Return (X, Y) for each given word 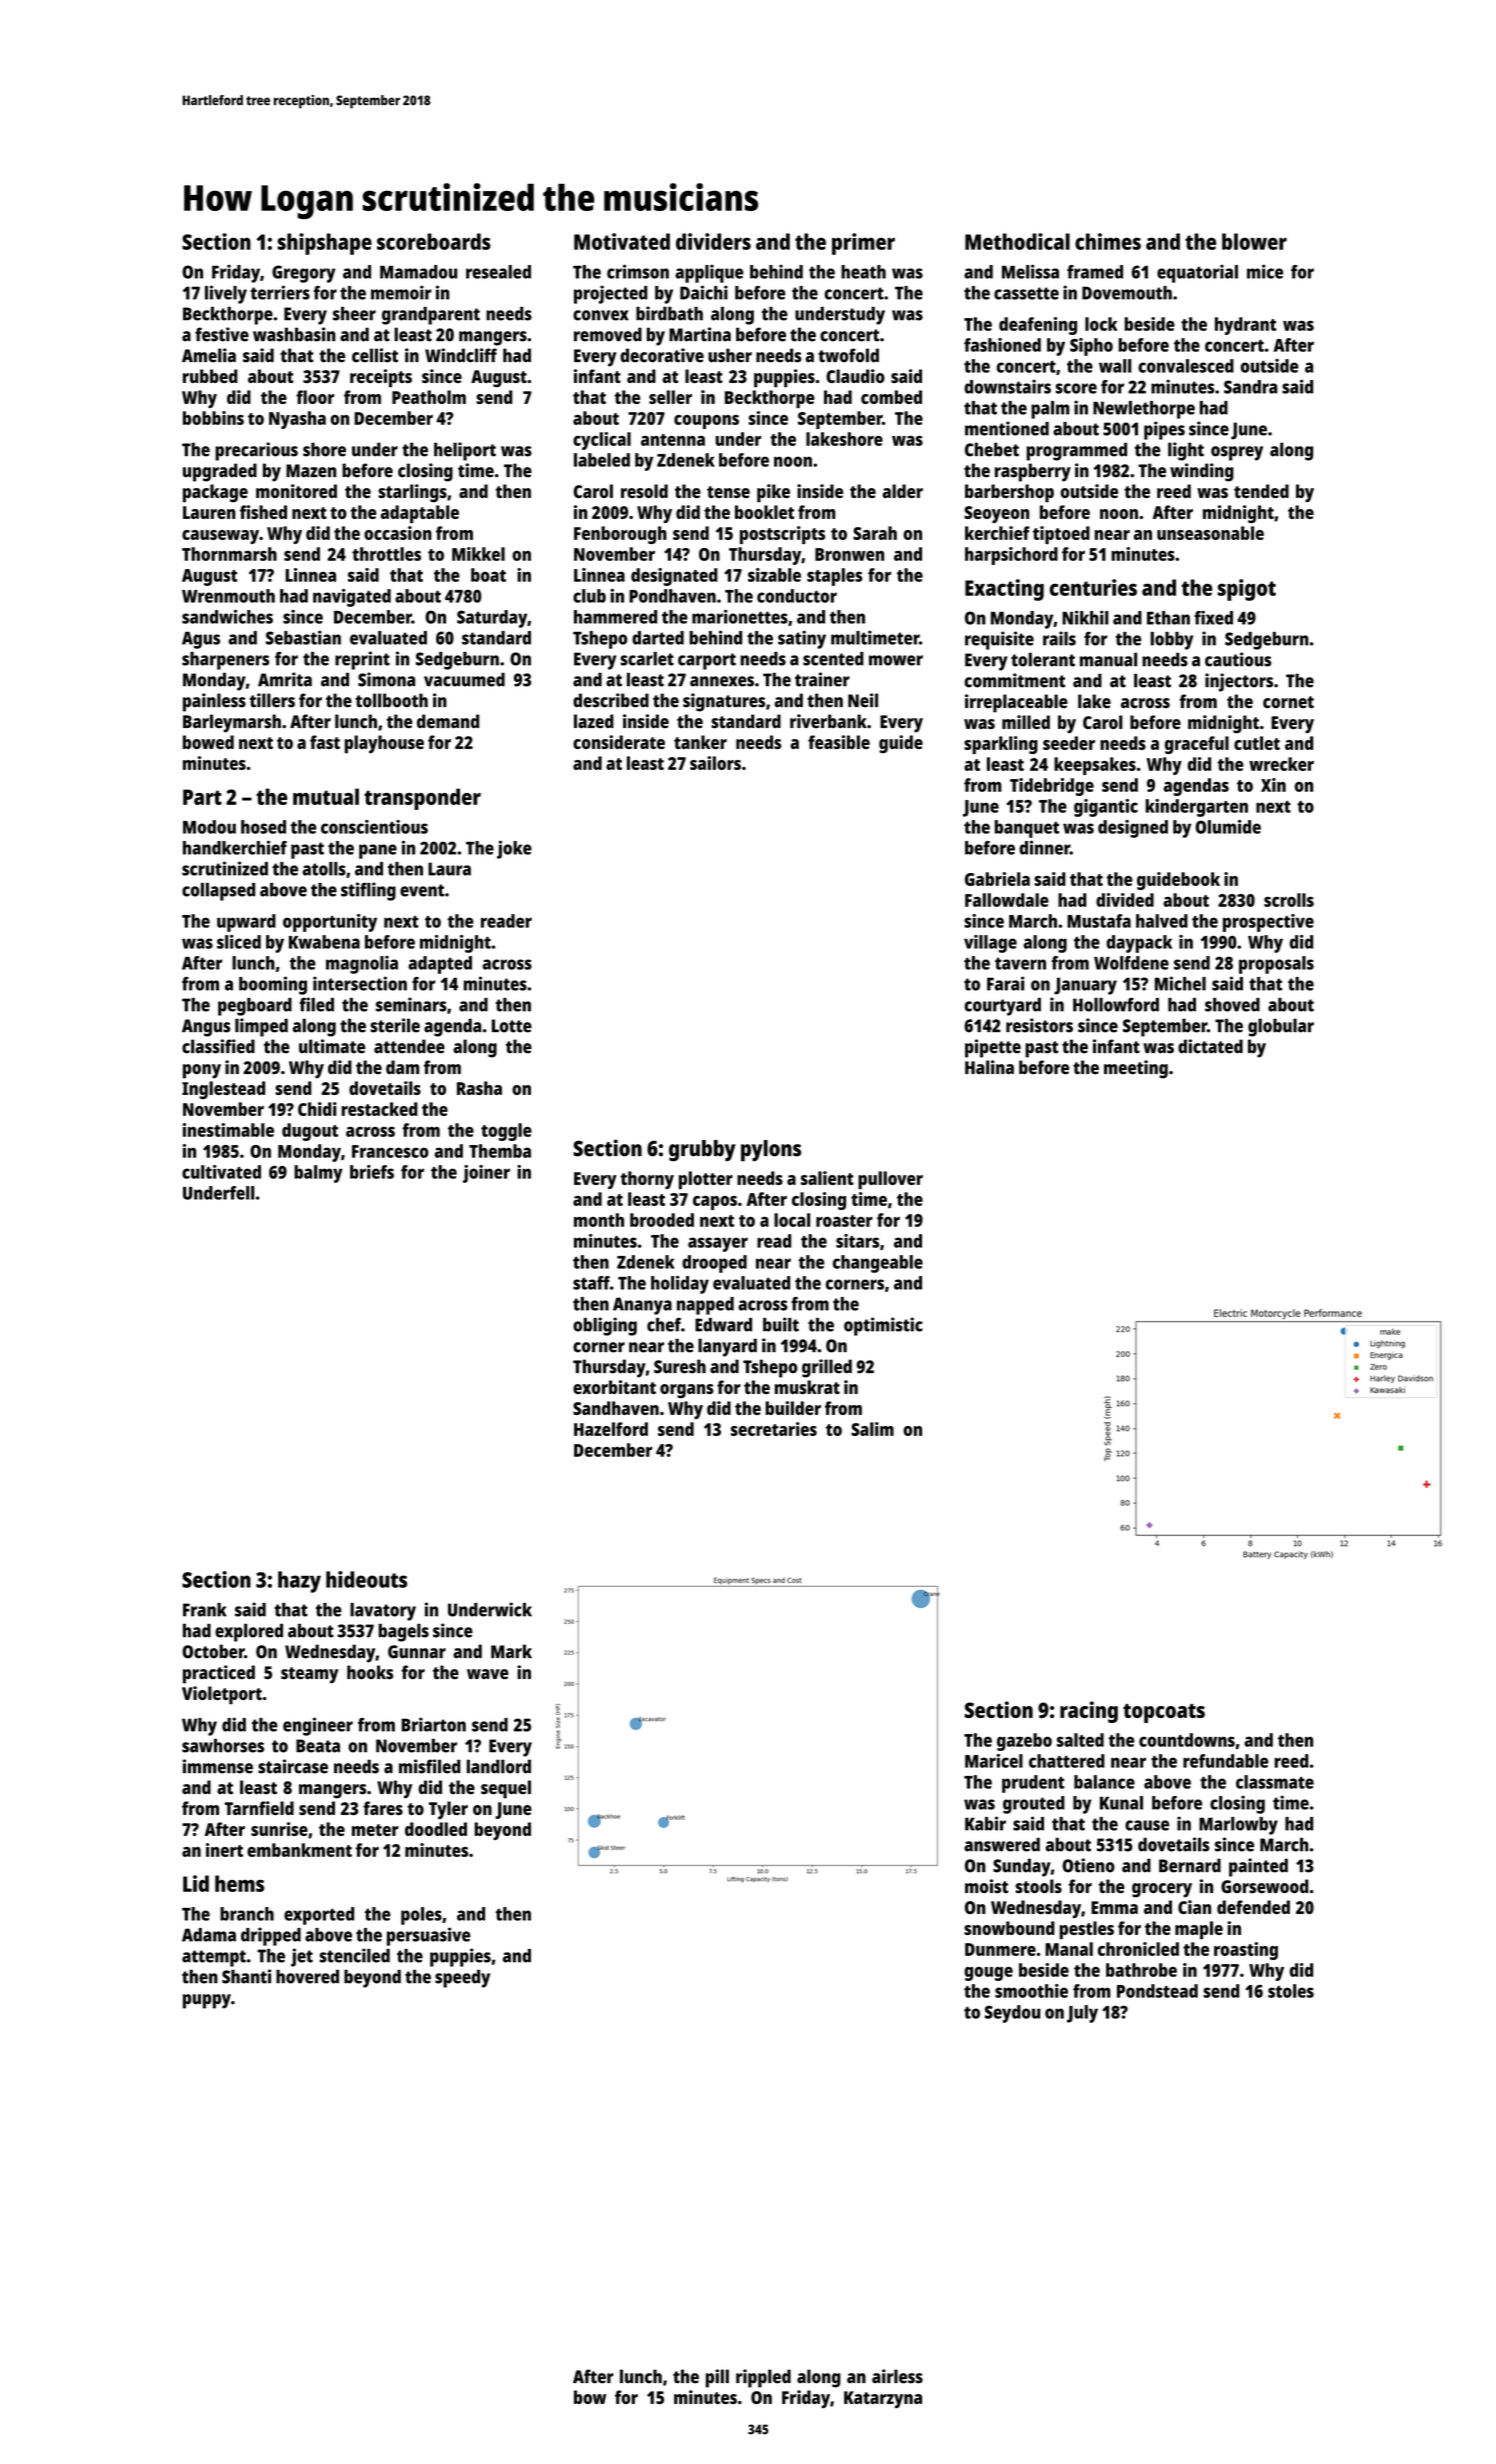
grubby (702, 1150)
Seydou (1013, 2014)
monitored (296, 491)
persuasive (428, 1936)
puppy (207, 2001)
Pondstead (1157, 1991)
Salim (872, 1429)
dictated (1210, 1046)
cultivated (221, 1172)
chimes (1108, 241)
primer (863, 244)
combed (891, 397)
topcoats (1164, 1713)
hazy (299, 1582)
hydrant (1245, 326)
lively (226, 294)
